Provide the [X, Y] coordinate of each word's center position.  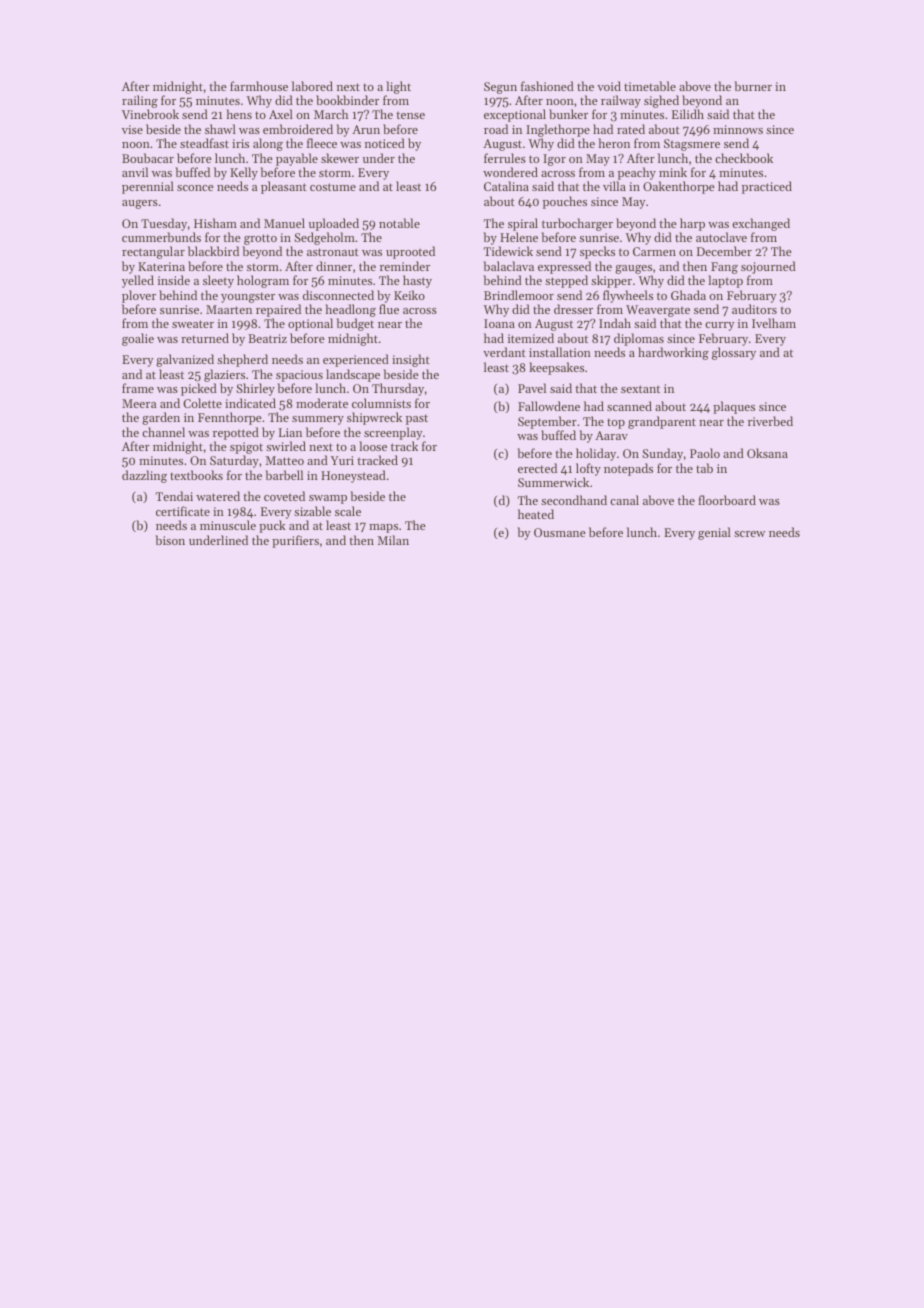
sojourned [768, 267]
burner [753, 86]
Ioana [499, 323]
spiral [523, 224]
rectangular [153, 252]
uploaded [334, 224]
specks [597, 252]
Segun [500, 88]
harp [692, 224]
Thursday [398, 389]
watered [218, 496]
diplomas [639, 339]
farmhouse [259, 86]
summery [318, 420]
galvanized [185, 360]
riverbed [770, 421]
